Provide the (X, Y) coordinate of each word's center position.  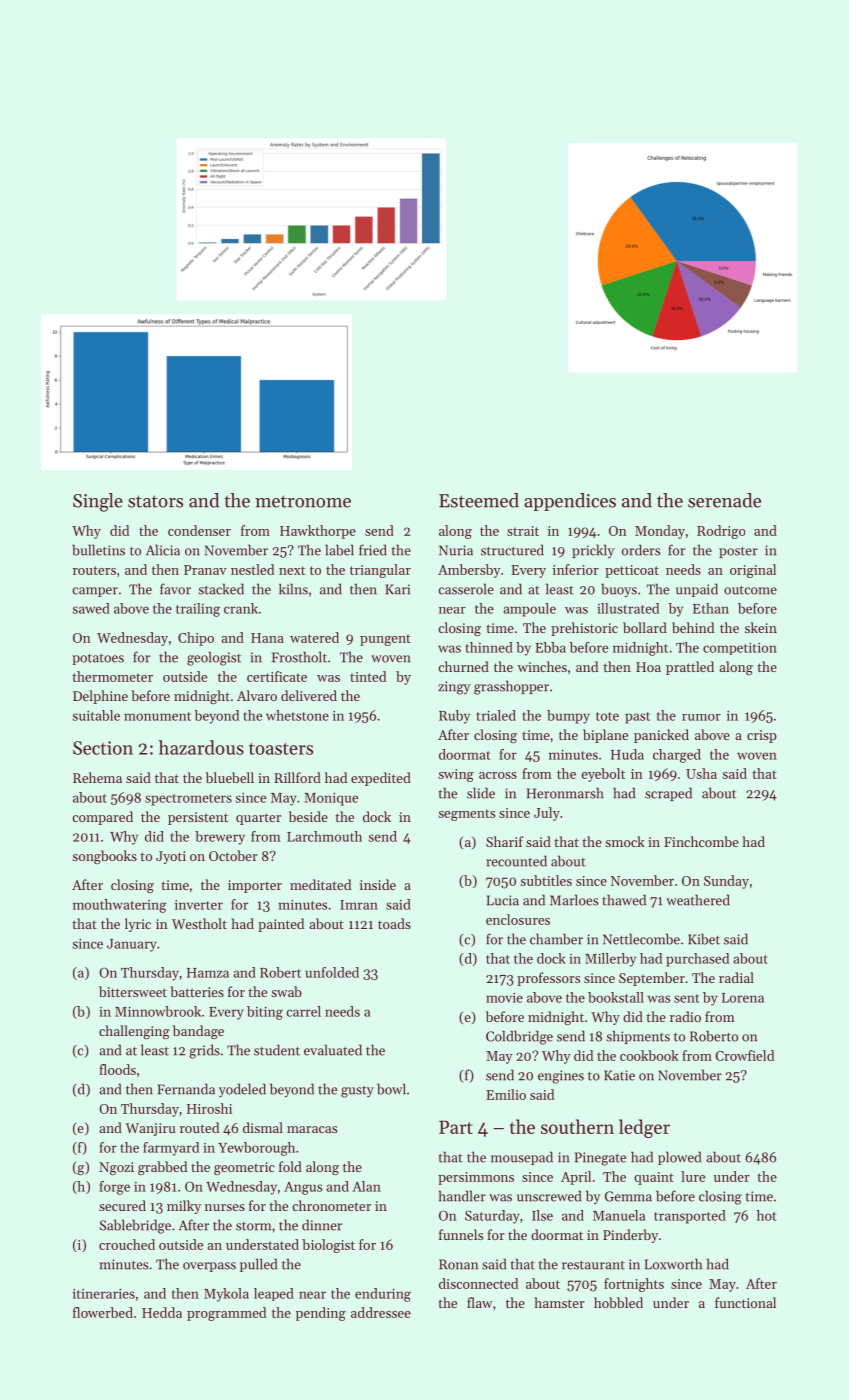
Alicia (163, 550)
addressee (381, 1312)
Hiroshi (209, 1108)
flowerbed (103, 1312)
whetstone (297, 715)
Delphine (100, 697)
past (637, 718)
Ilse (542, 1215)
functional (745, 1302)
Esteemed (479, 500)
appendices (570, 502)
